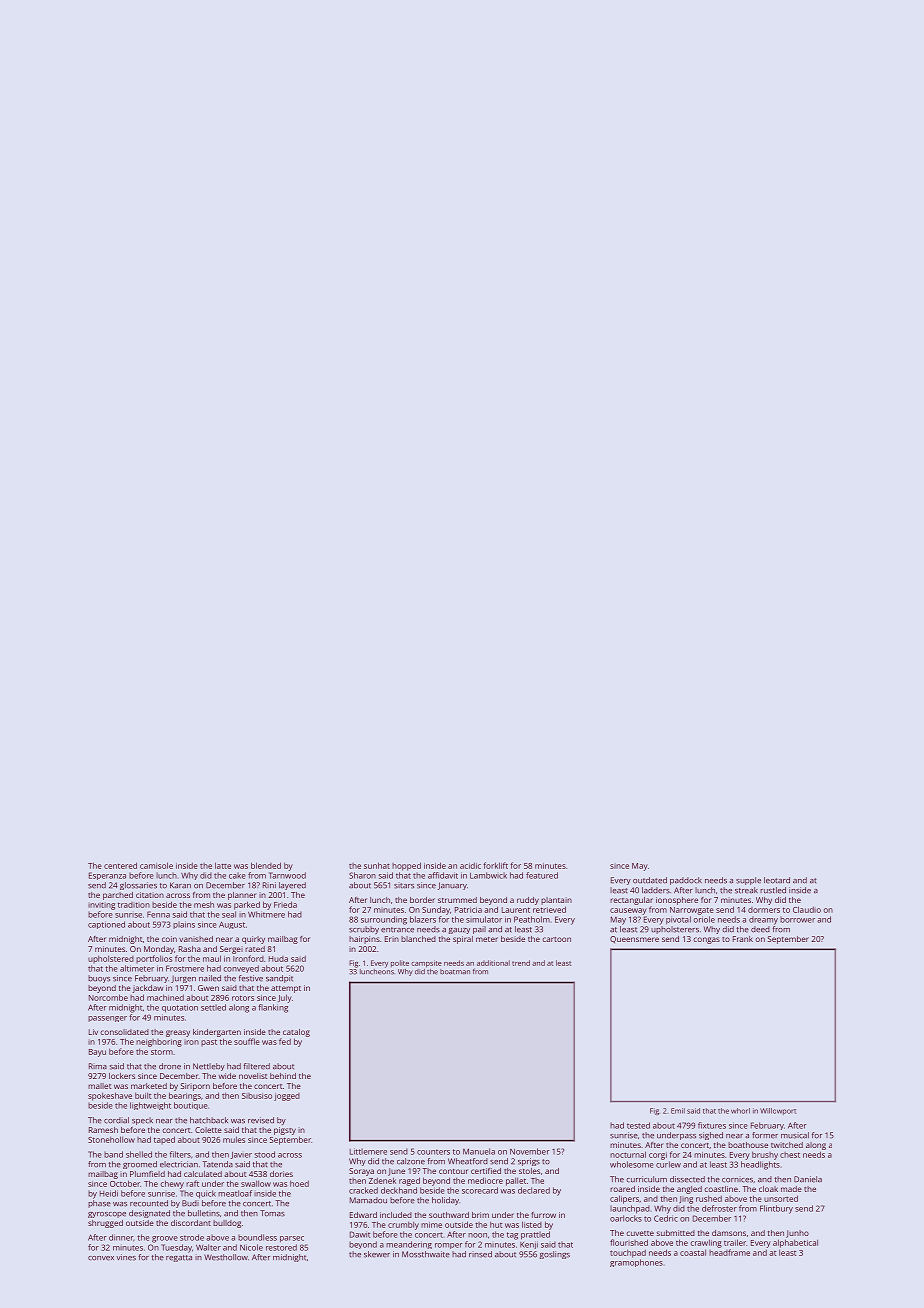  Describe the element at coordinates (678, 1111) in the image. I see `Emil` at that location.
